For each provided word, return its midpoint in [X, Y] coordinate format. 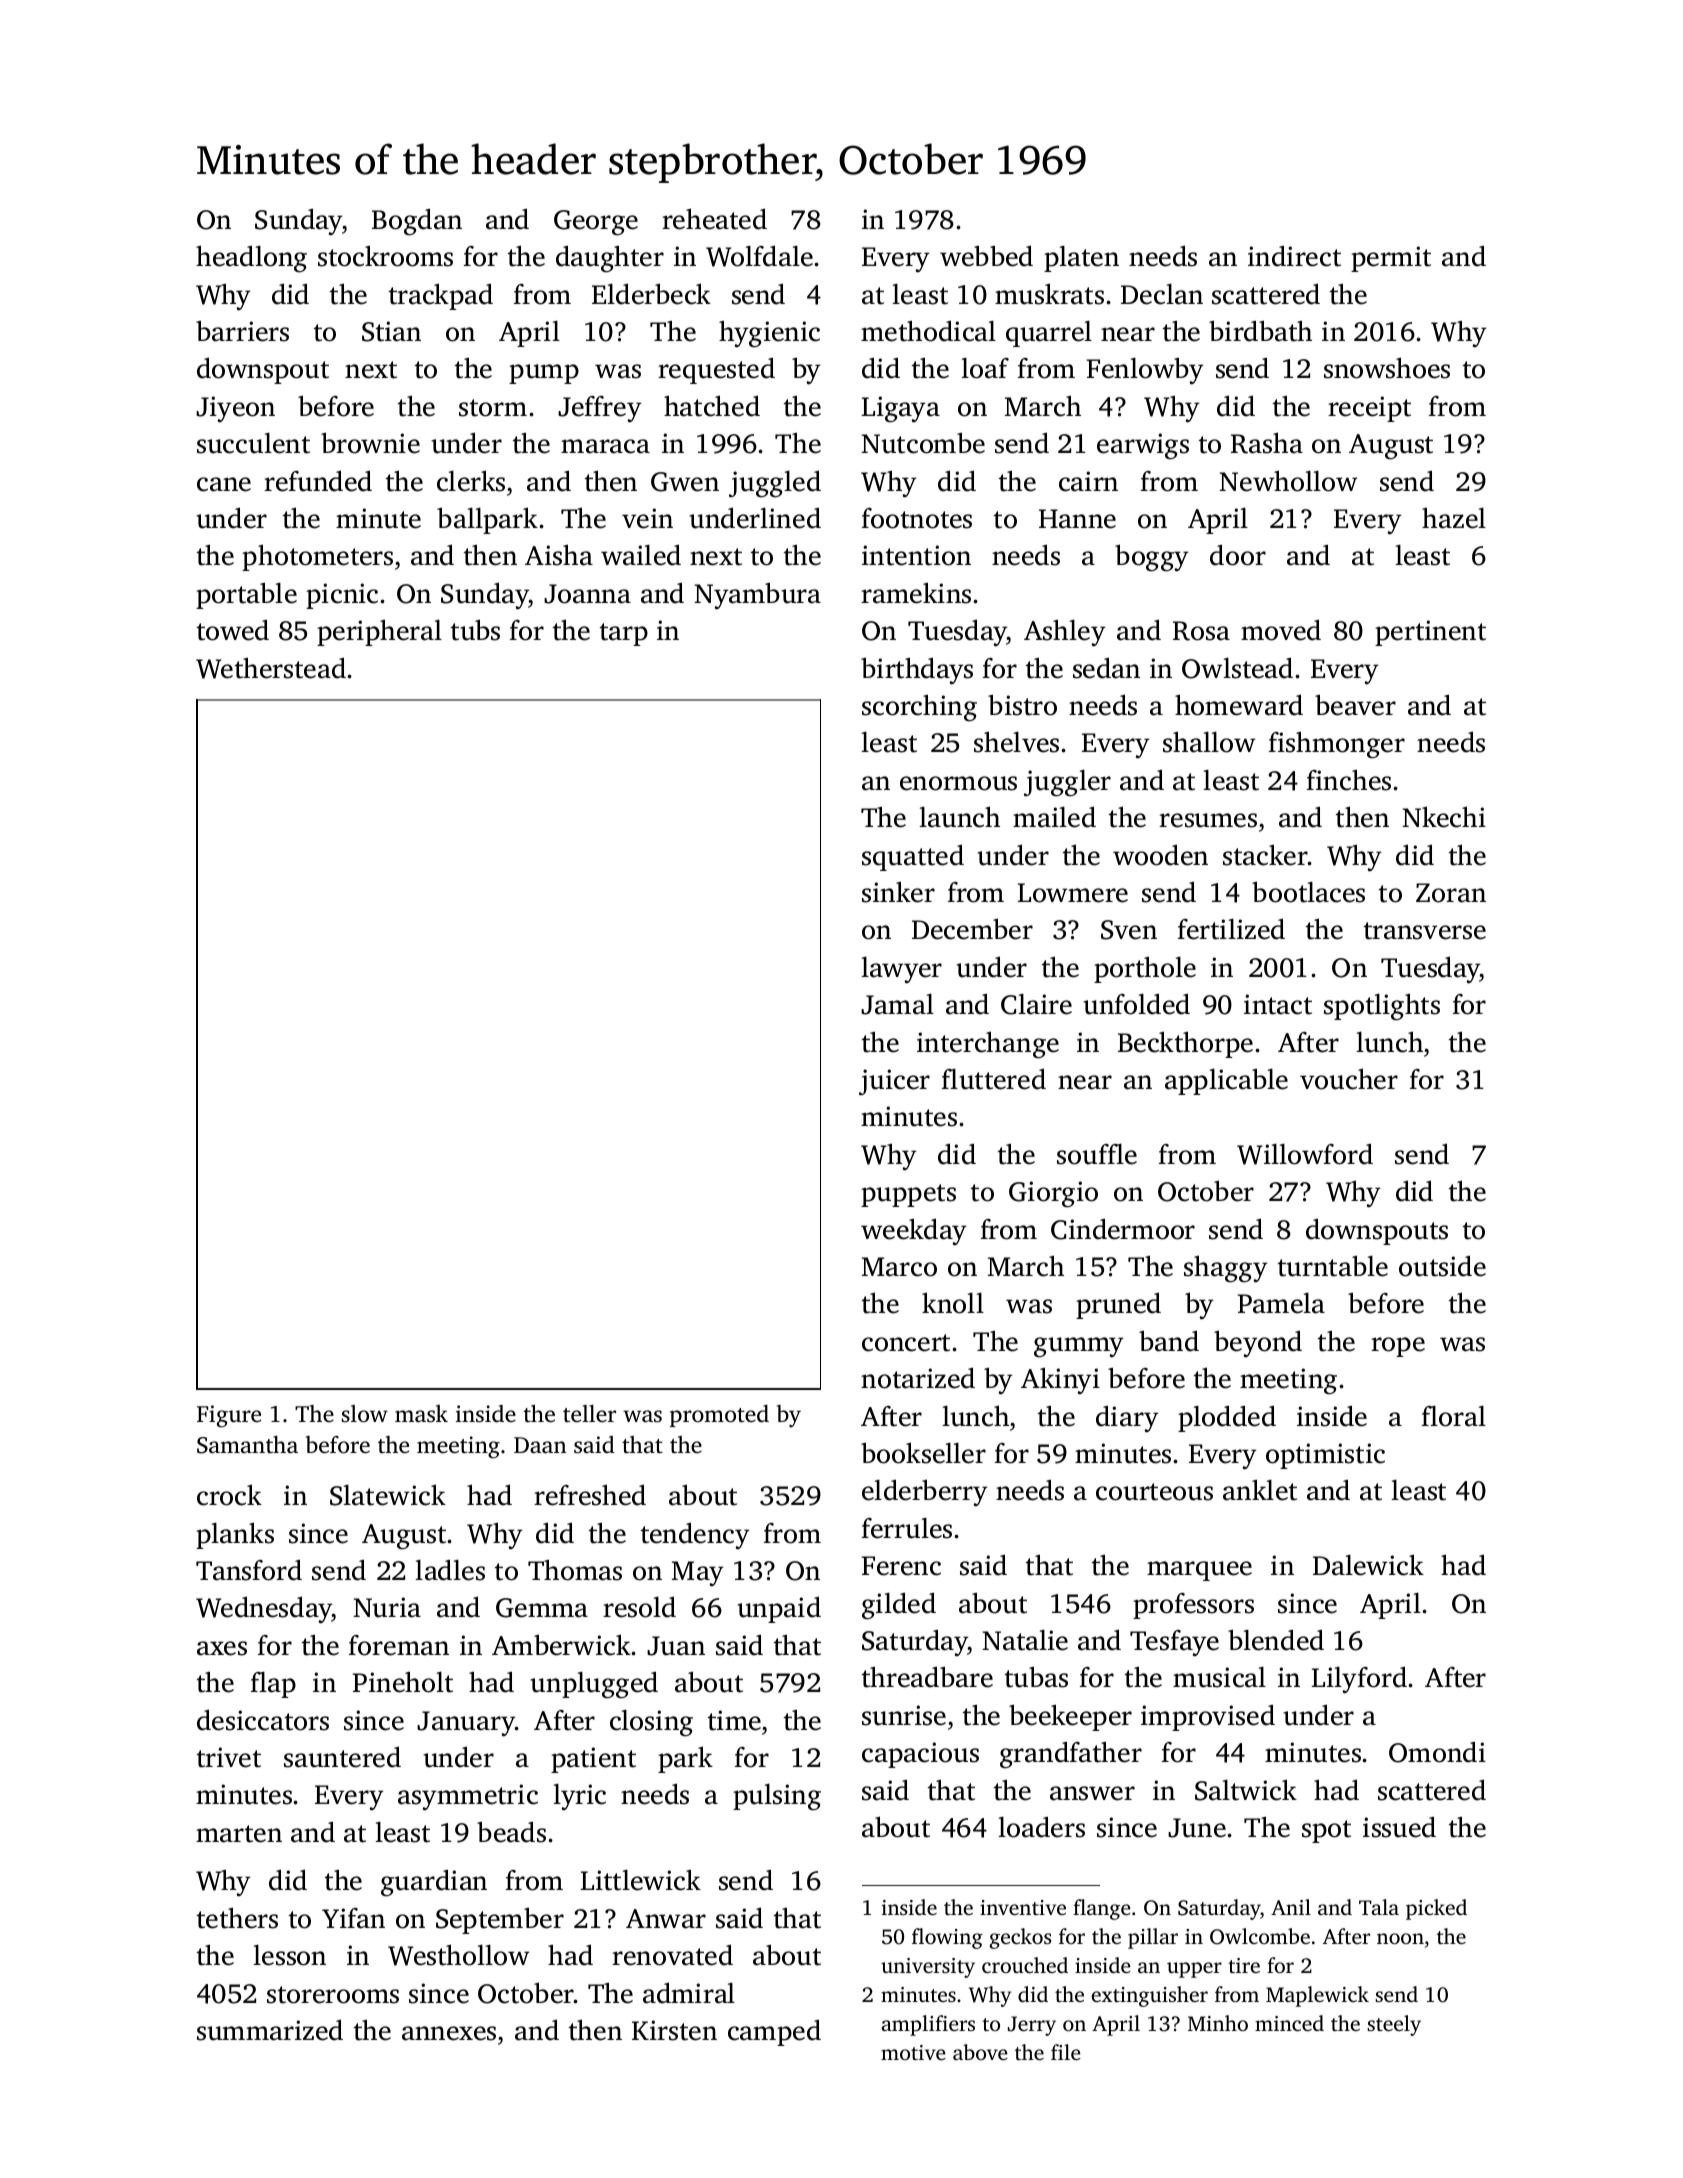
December [972, 929]
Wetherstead [271, 668]
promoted [719, 1416]
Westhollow [458, 1955]
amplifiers [928, 2025]
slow [365, 1414]
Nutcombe [923, 443]
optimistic [1325, 1456]
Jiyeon [235, 409]
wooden [1160, 855]
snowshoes [1387, 368]
